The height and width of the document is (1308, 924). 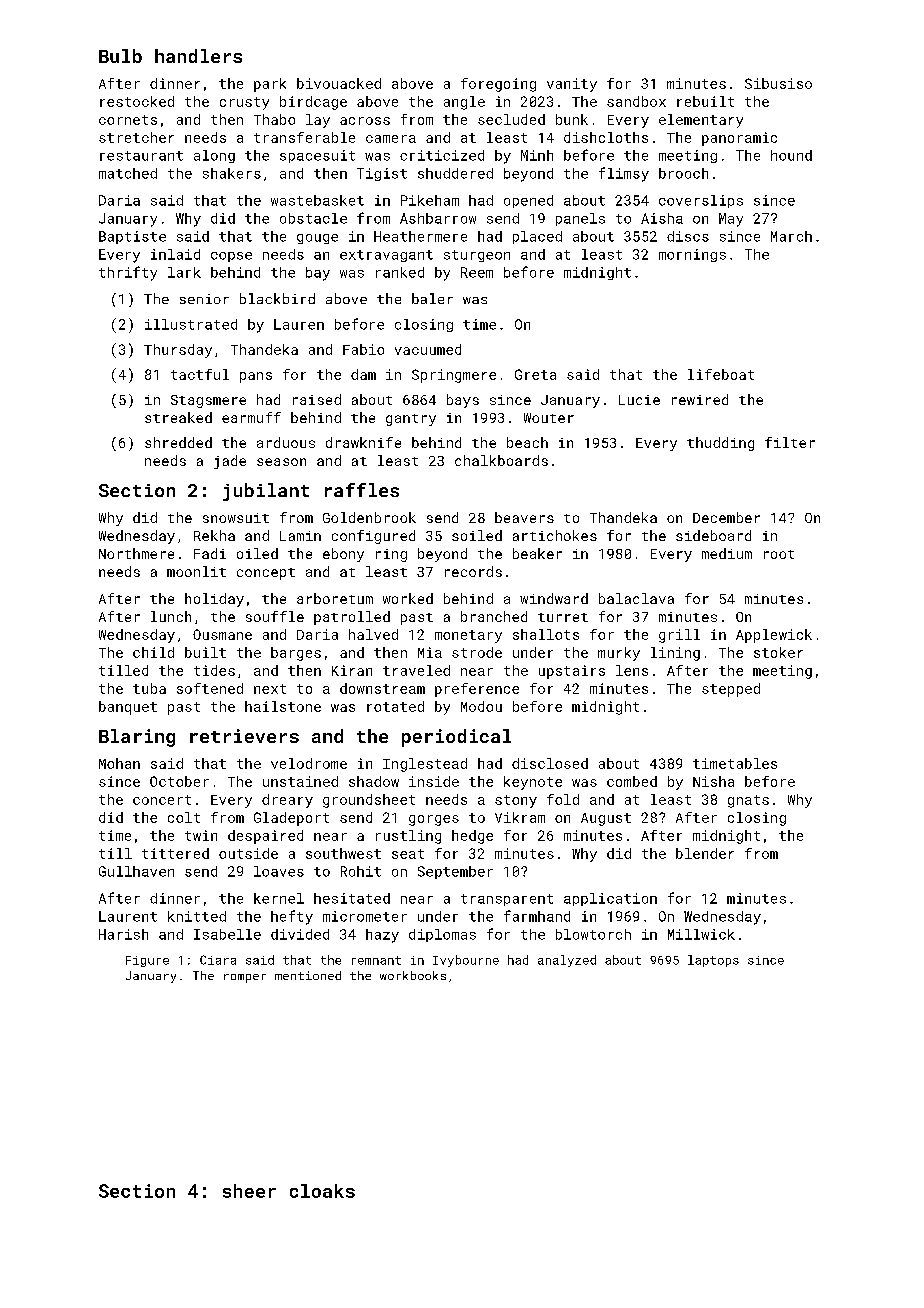 What do you see at coordinates (153, 652) in the document?
I see `child` at bounding box center [153, 652].
